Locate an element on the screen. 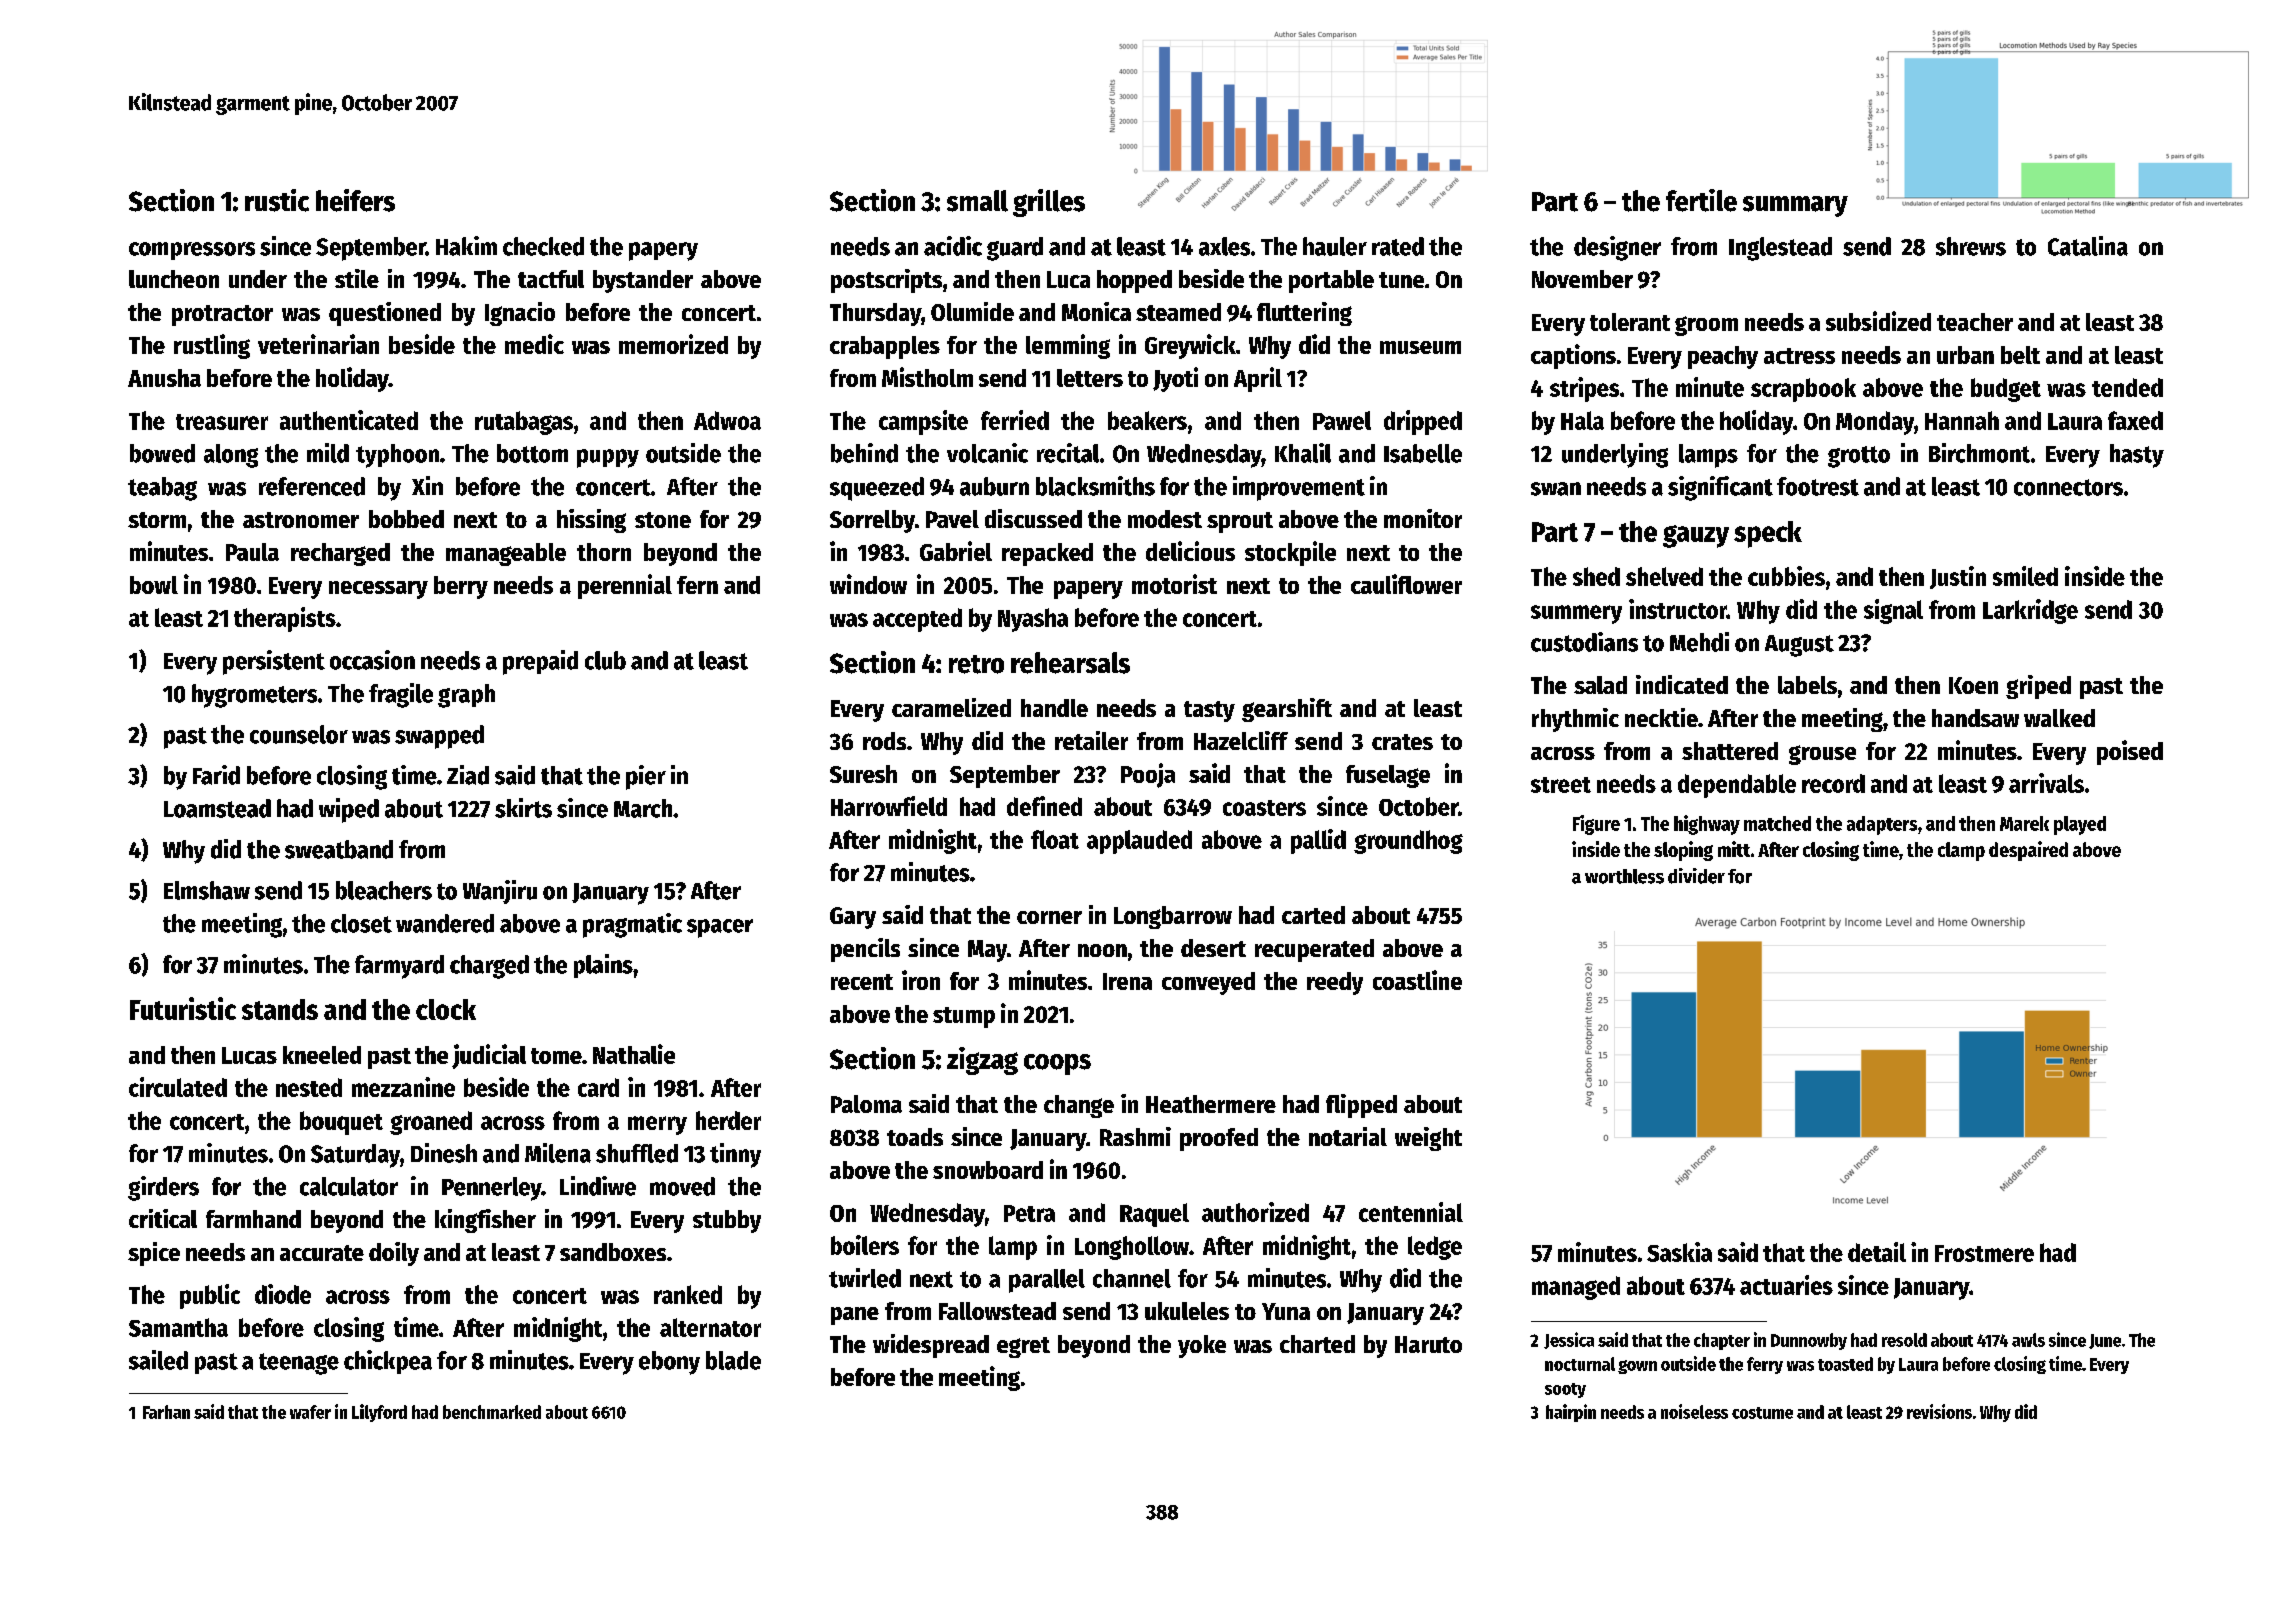  blacksmiths is located at coordinates (1095, 486).
